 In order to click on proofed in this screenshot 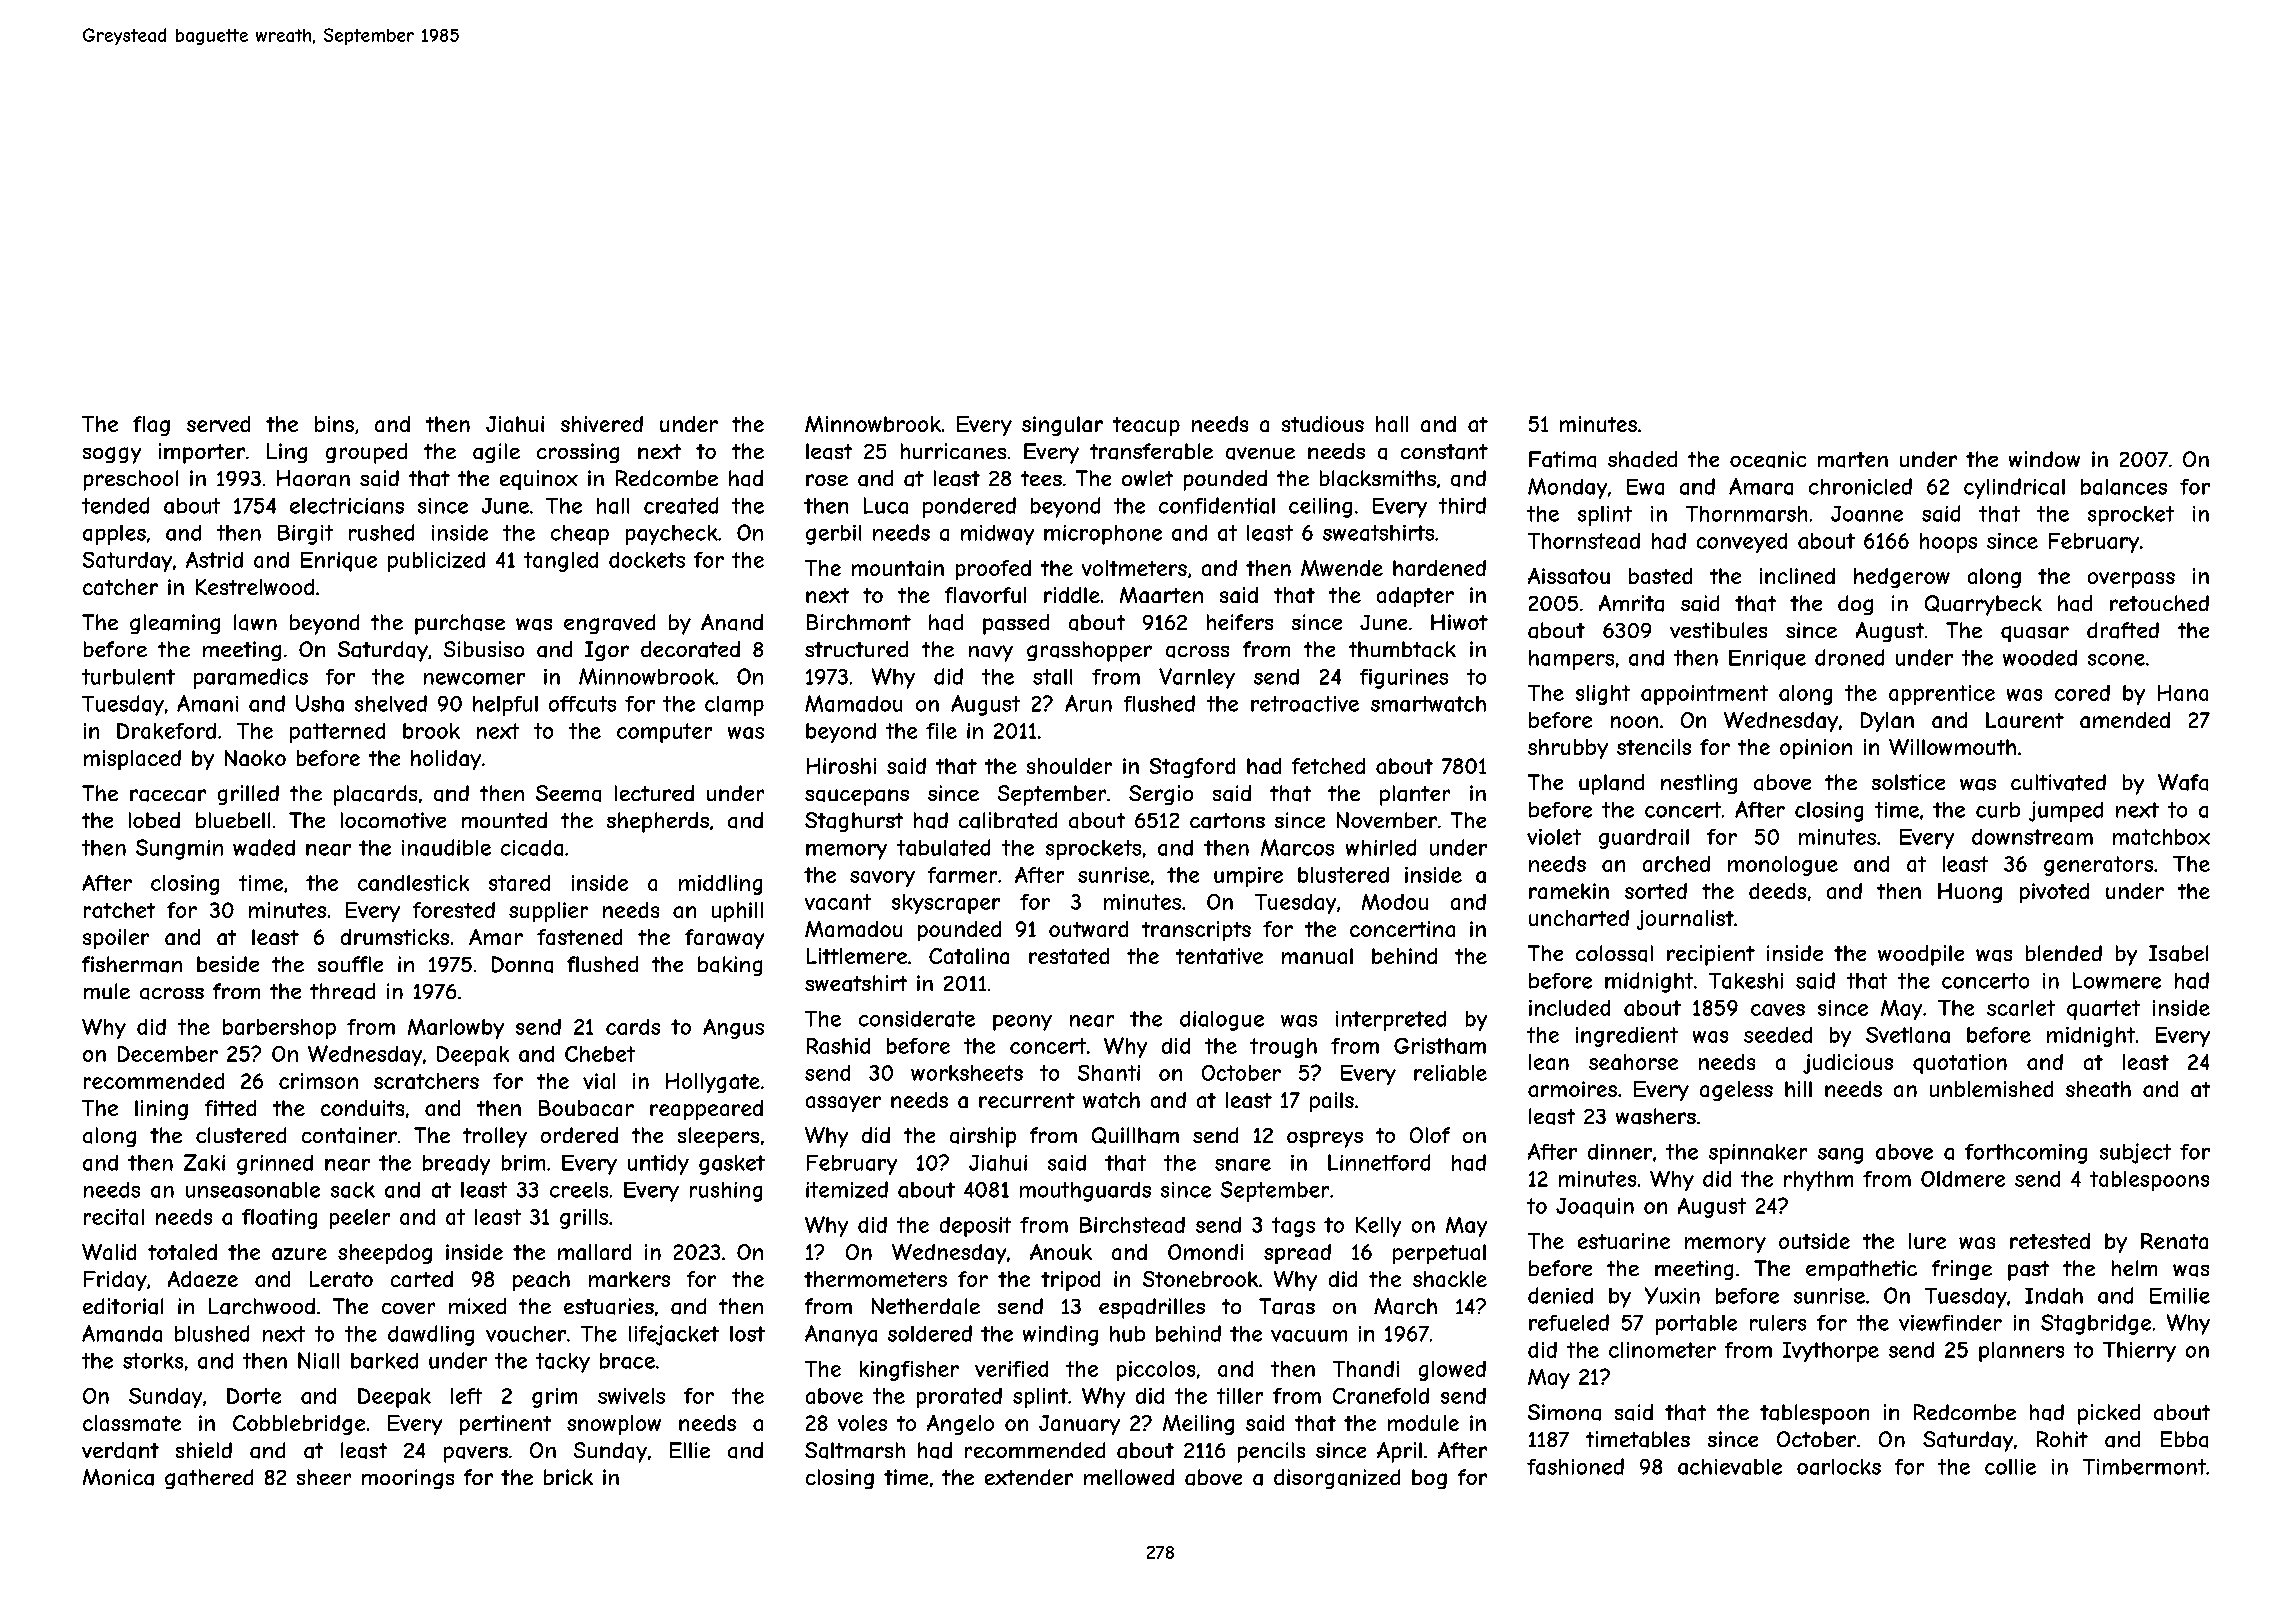, I will do `click(993, 570)`.
